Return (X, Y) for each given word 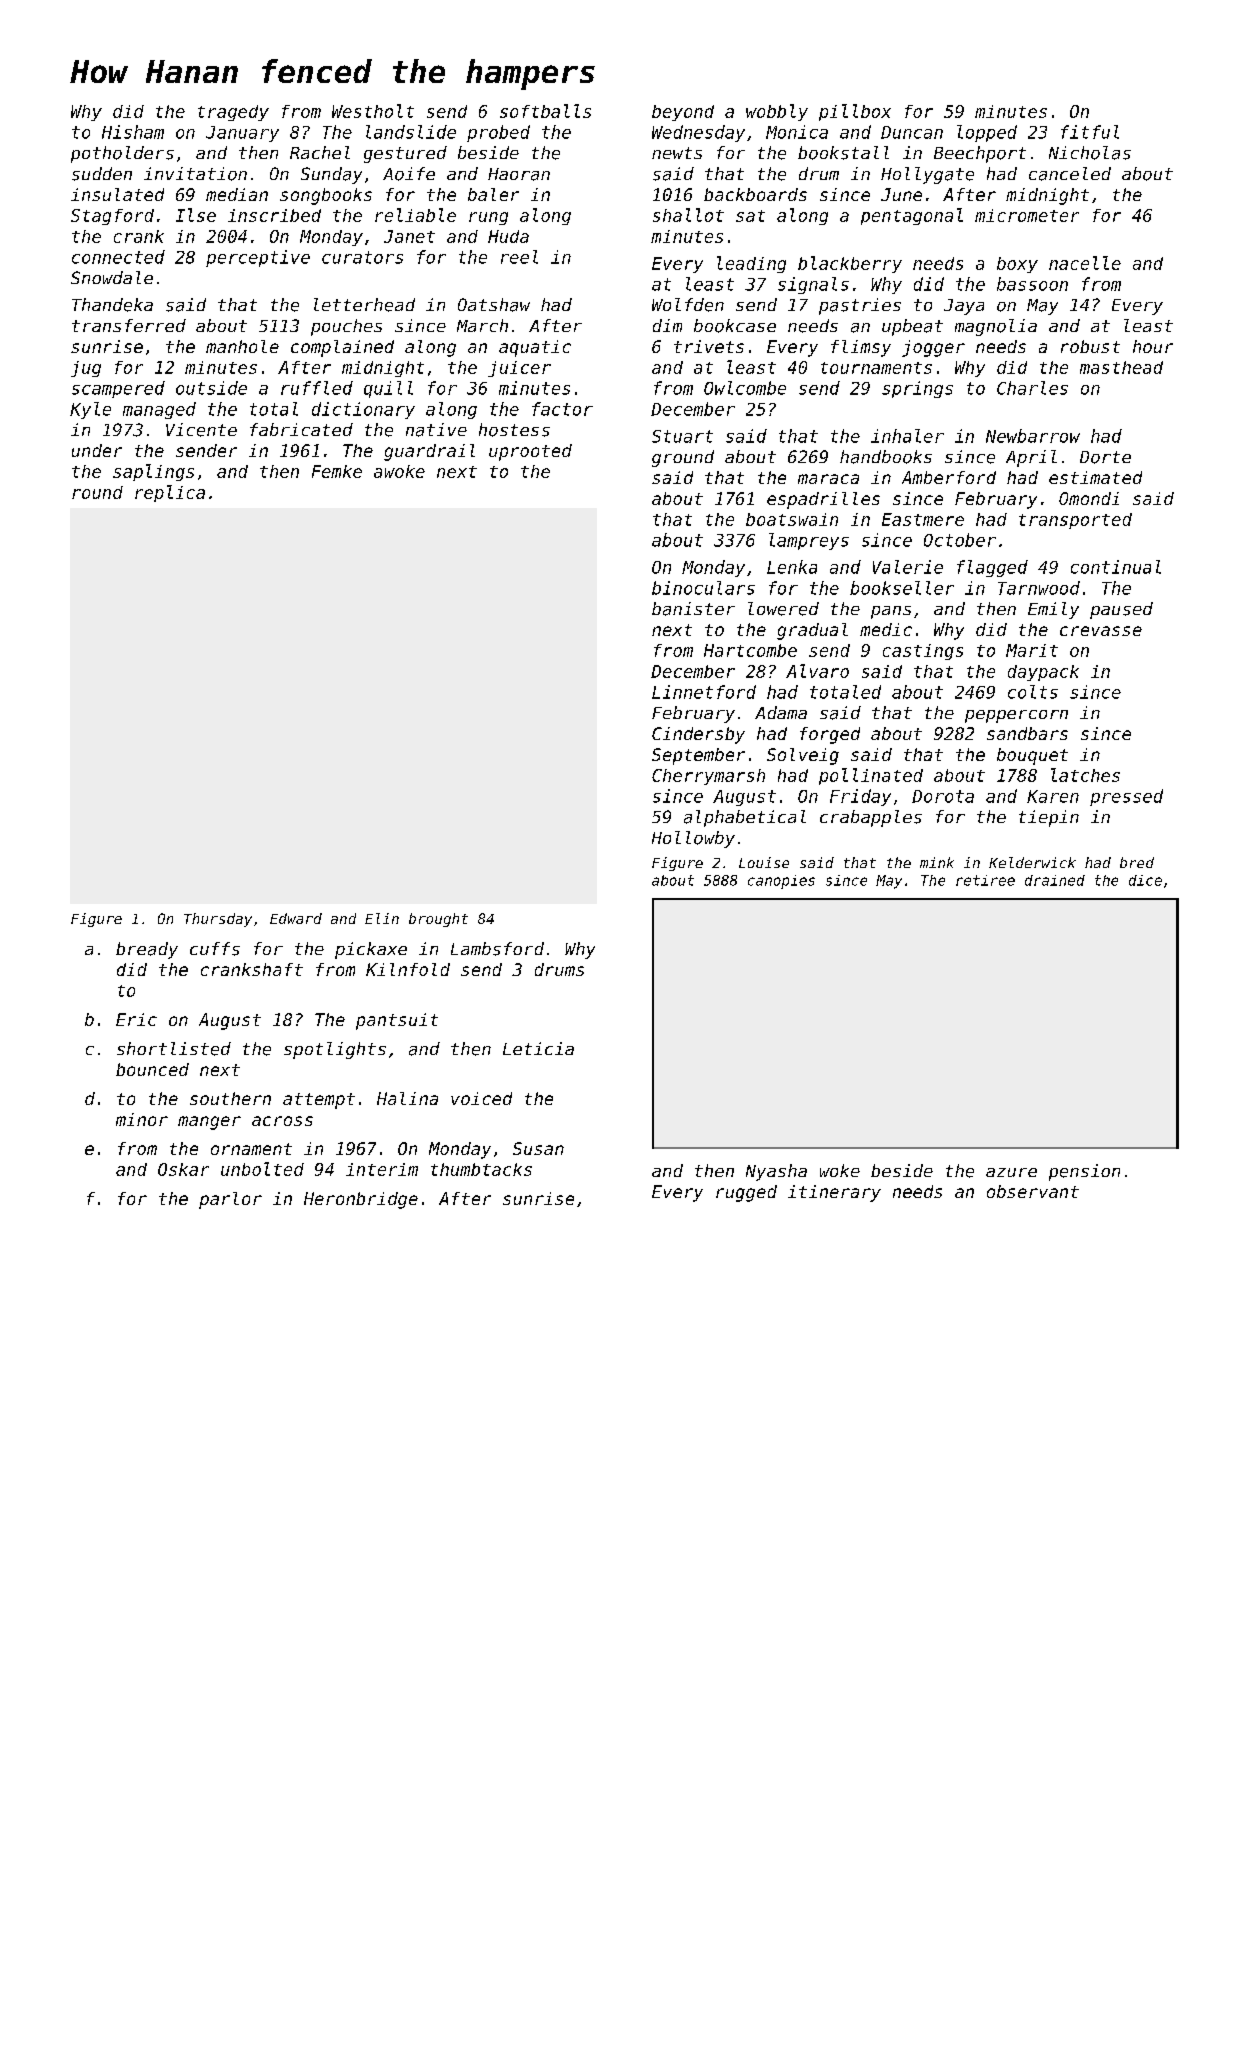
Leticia (538, 1048)
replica (170, 493)
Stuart (682, 436)
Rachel (320, 152)
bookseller (902, 588)
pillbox (855, 112)
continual (1116, 567)
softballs (545, 111)
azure (1011, 1172)
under (97, 450)
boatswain (792, 519)
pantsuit (397, 1021)
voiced (481, 1098)
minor (142, 1119)
